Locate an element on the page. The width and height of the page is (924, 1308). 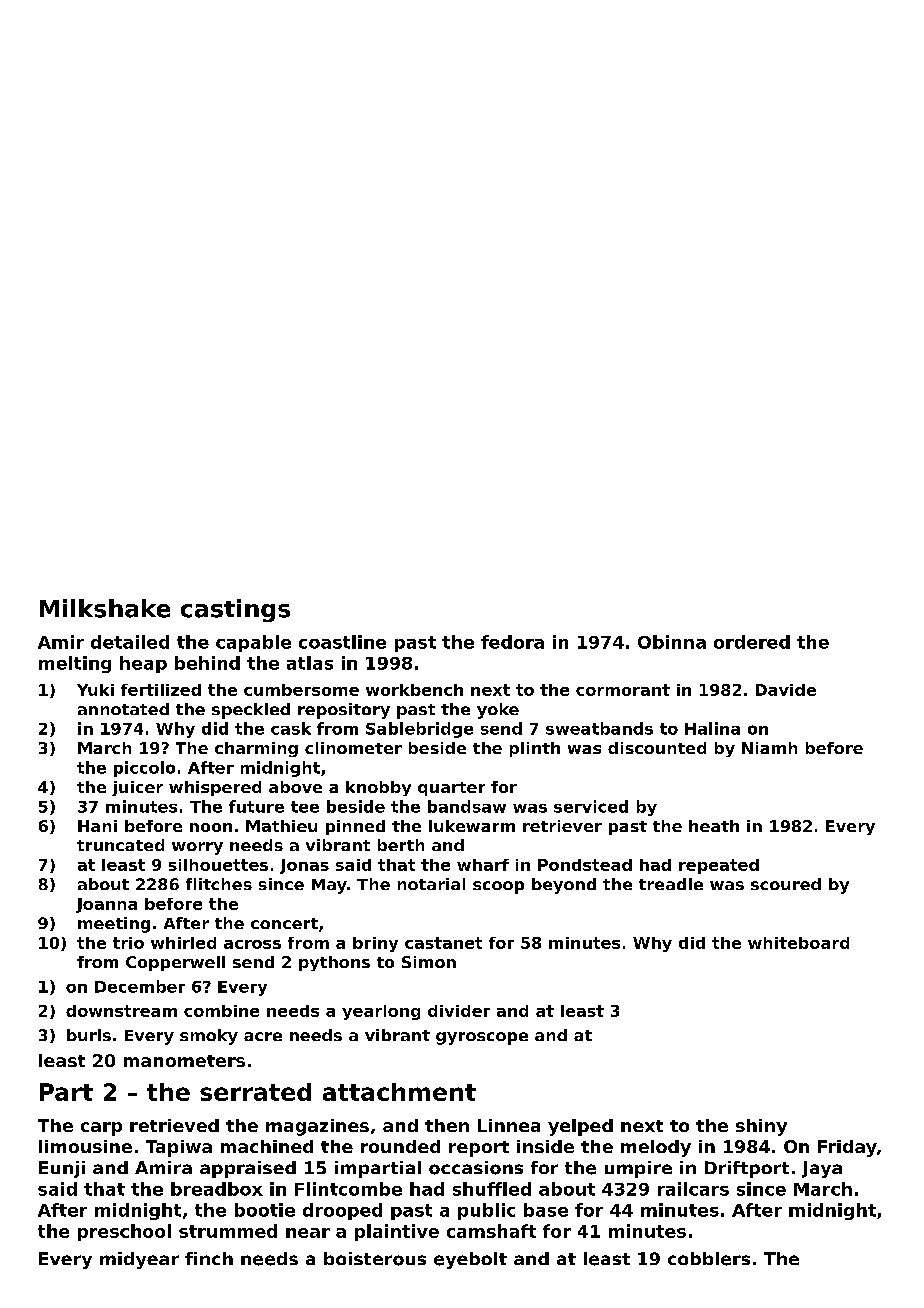
limousine is located at coordinates (85, 1146).
